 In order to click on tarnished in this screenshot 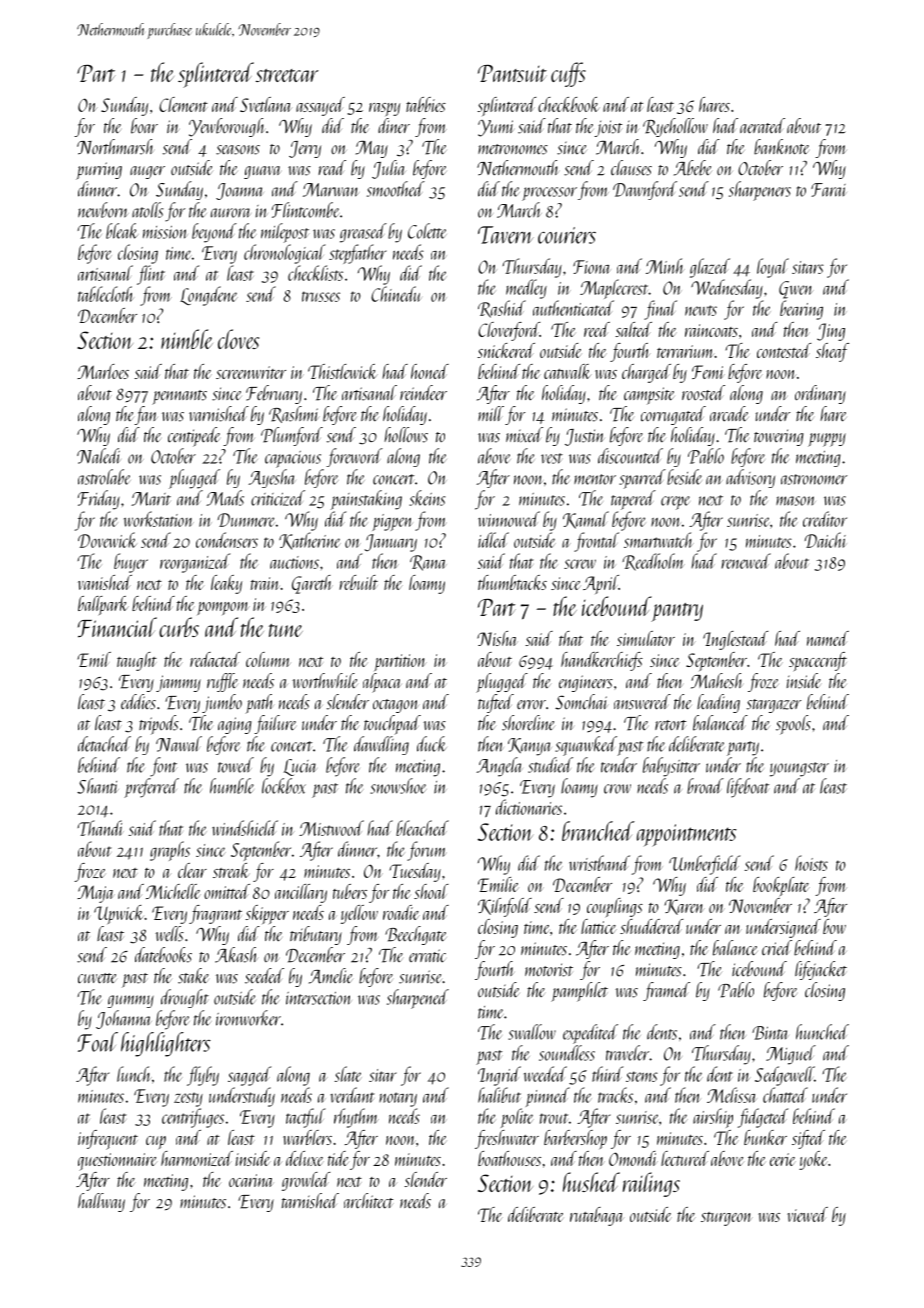, I will do `click(310, 1201)`.
